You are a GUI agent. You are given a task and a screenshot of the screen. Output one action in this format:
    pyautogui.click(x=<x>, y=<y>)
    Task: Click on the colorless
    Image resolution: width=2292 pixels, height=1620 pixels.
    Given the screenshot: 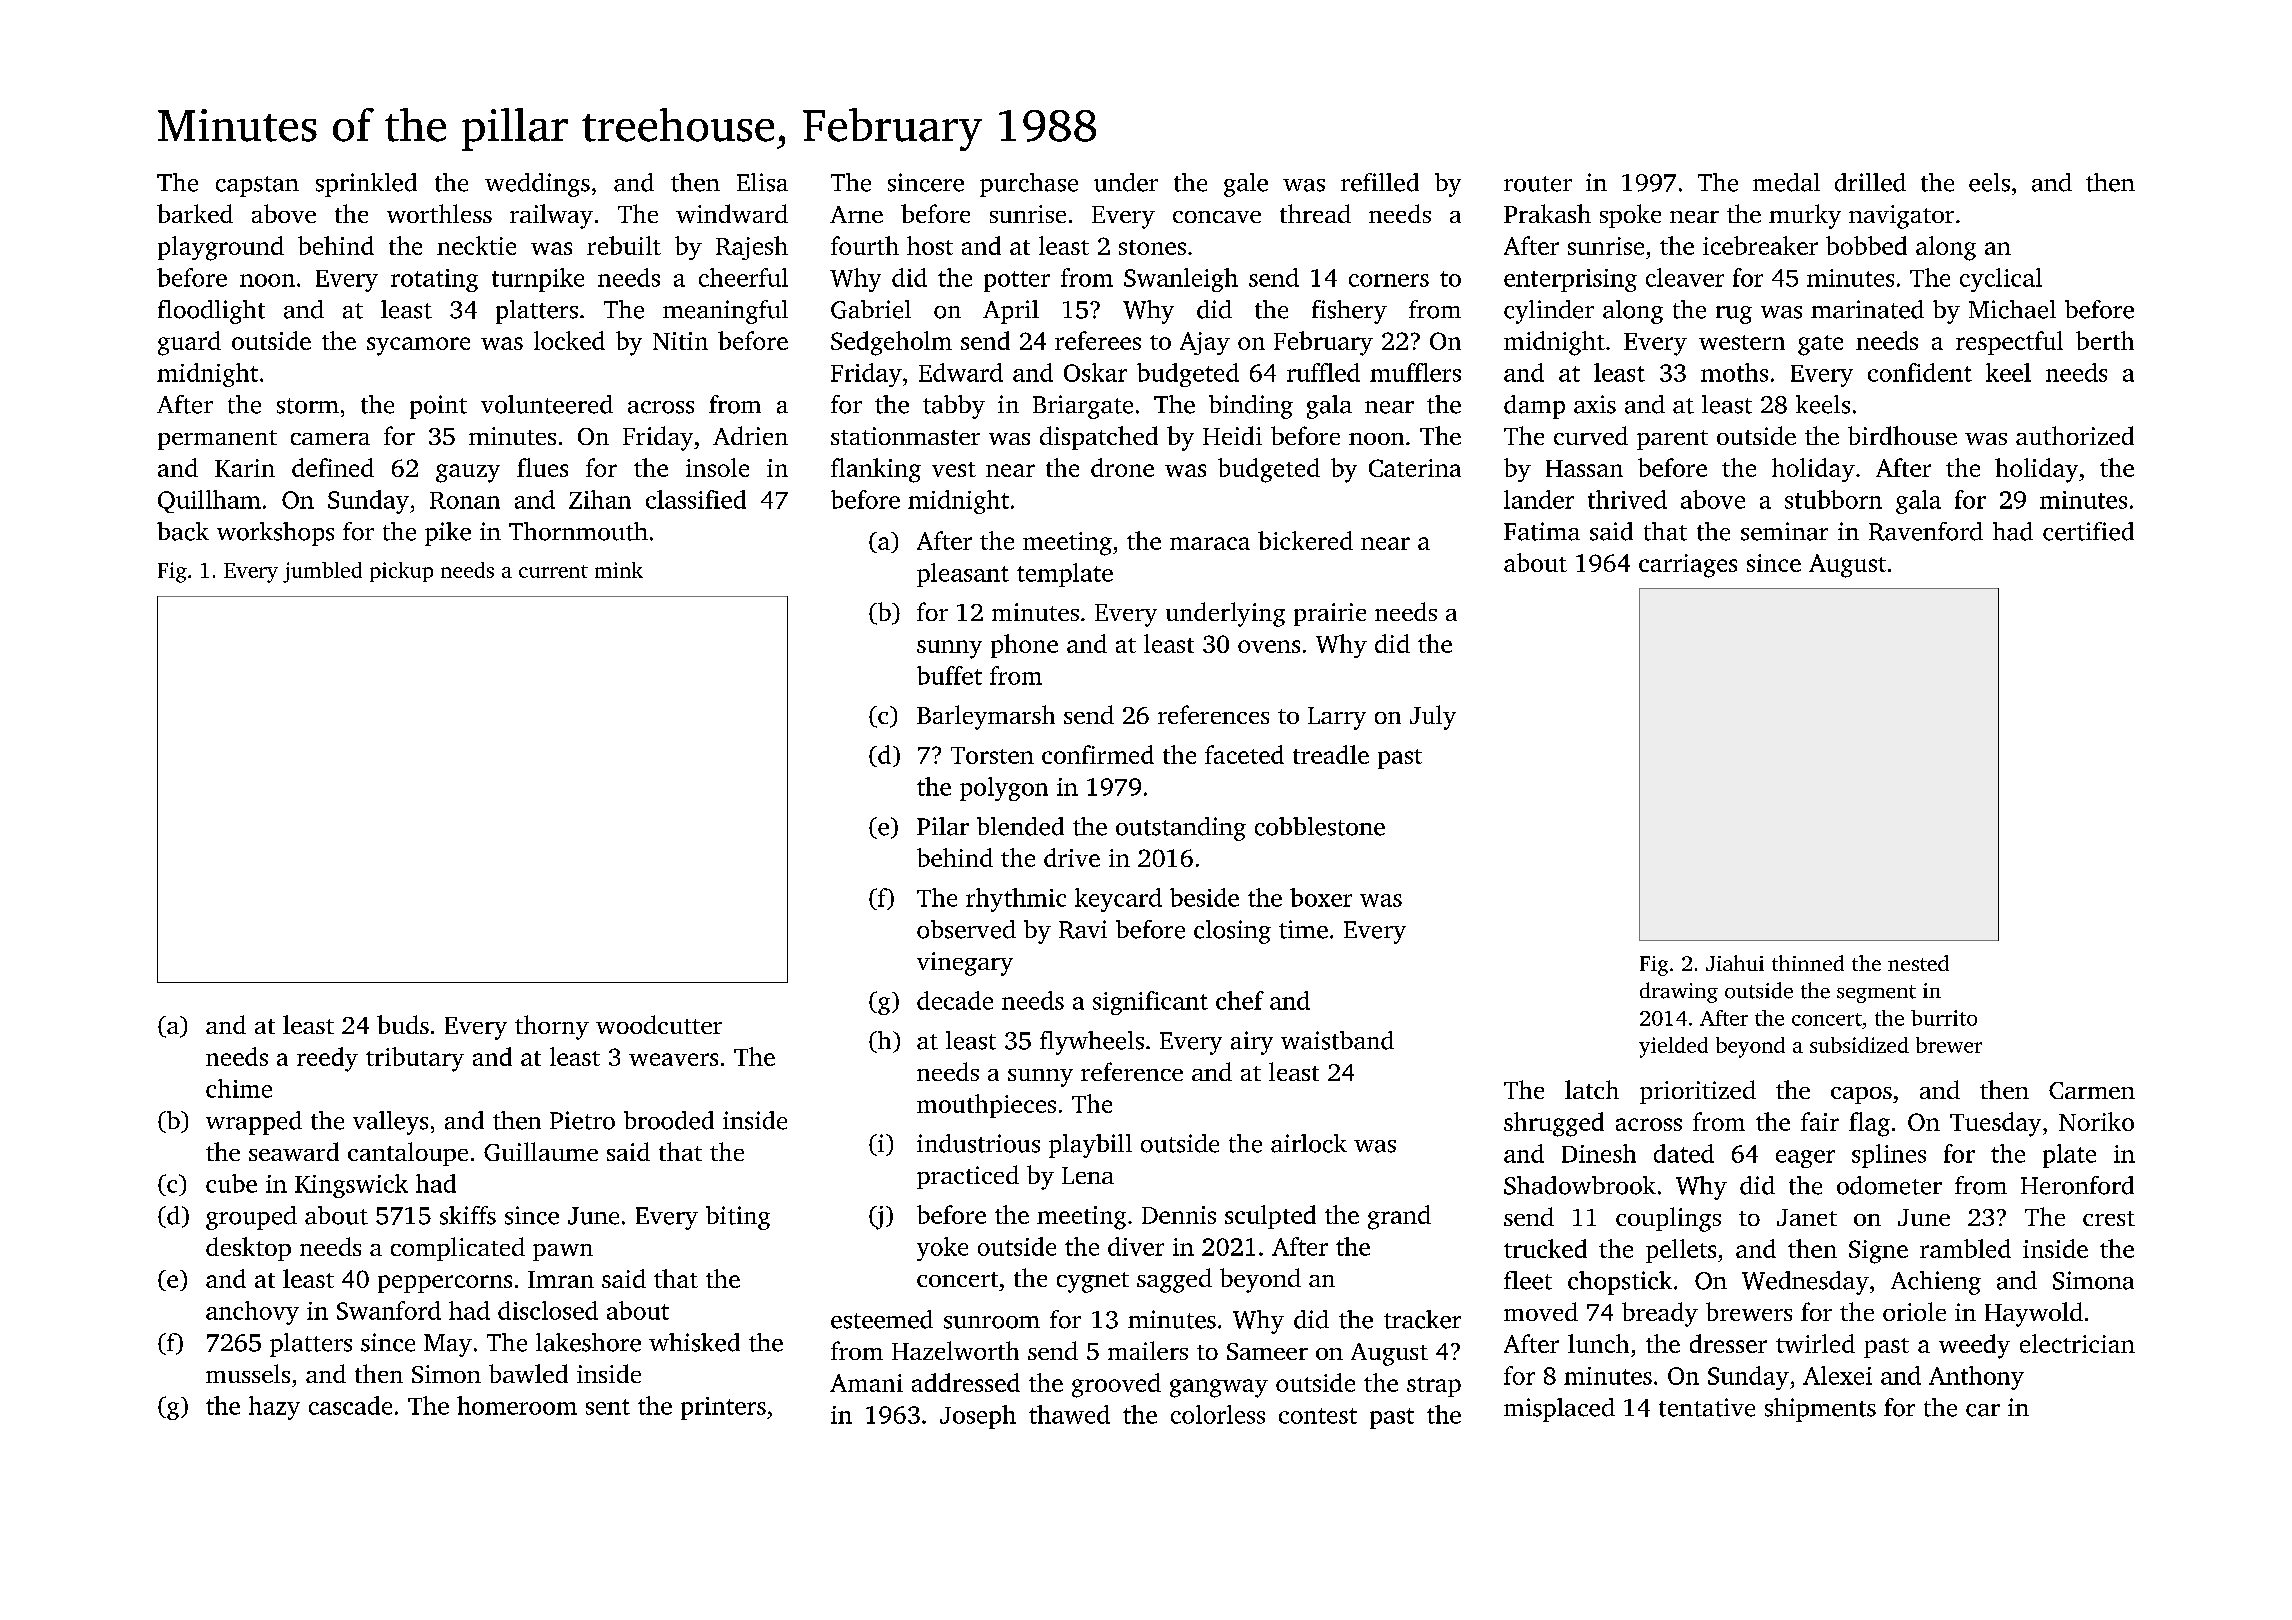 What is the action you would take?
    pyautogui.click(x=1218, y=1414)
